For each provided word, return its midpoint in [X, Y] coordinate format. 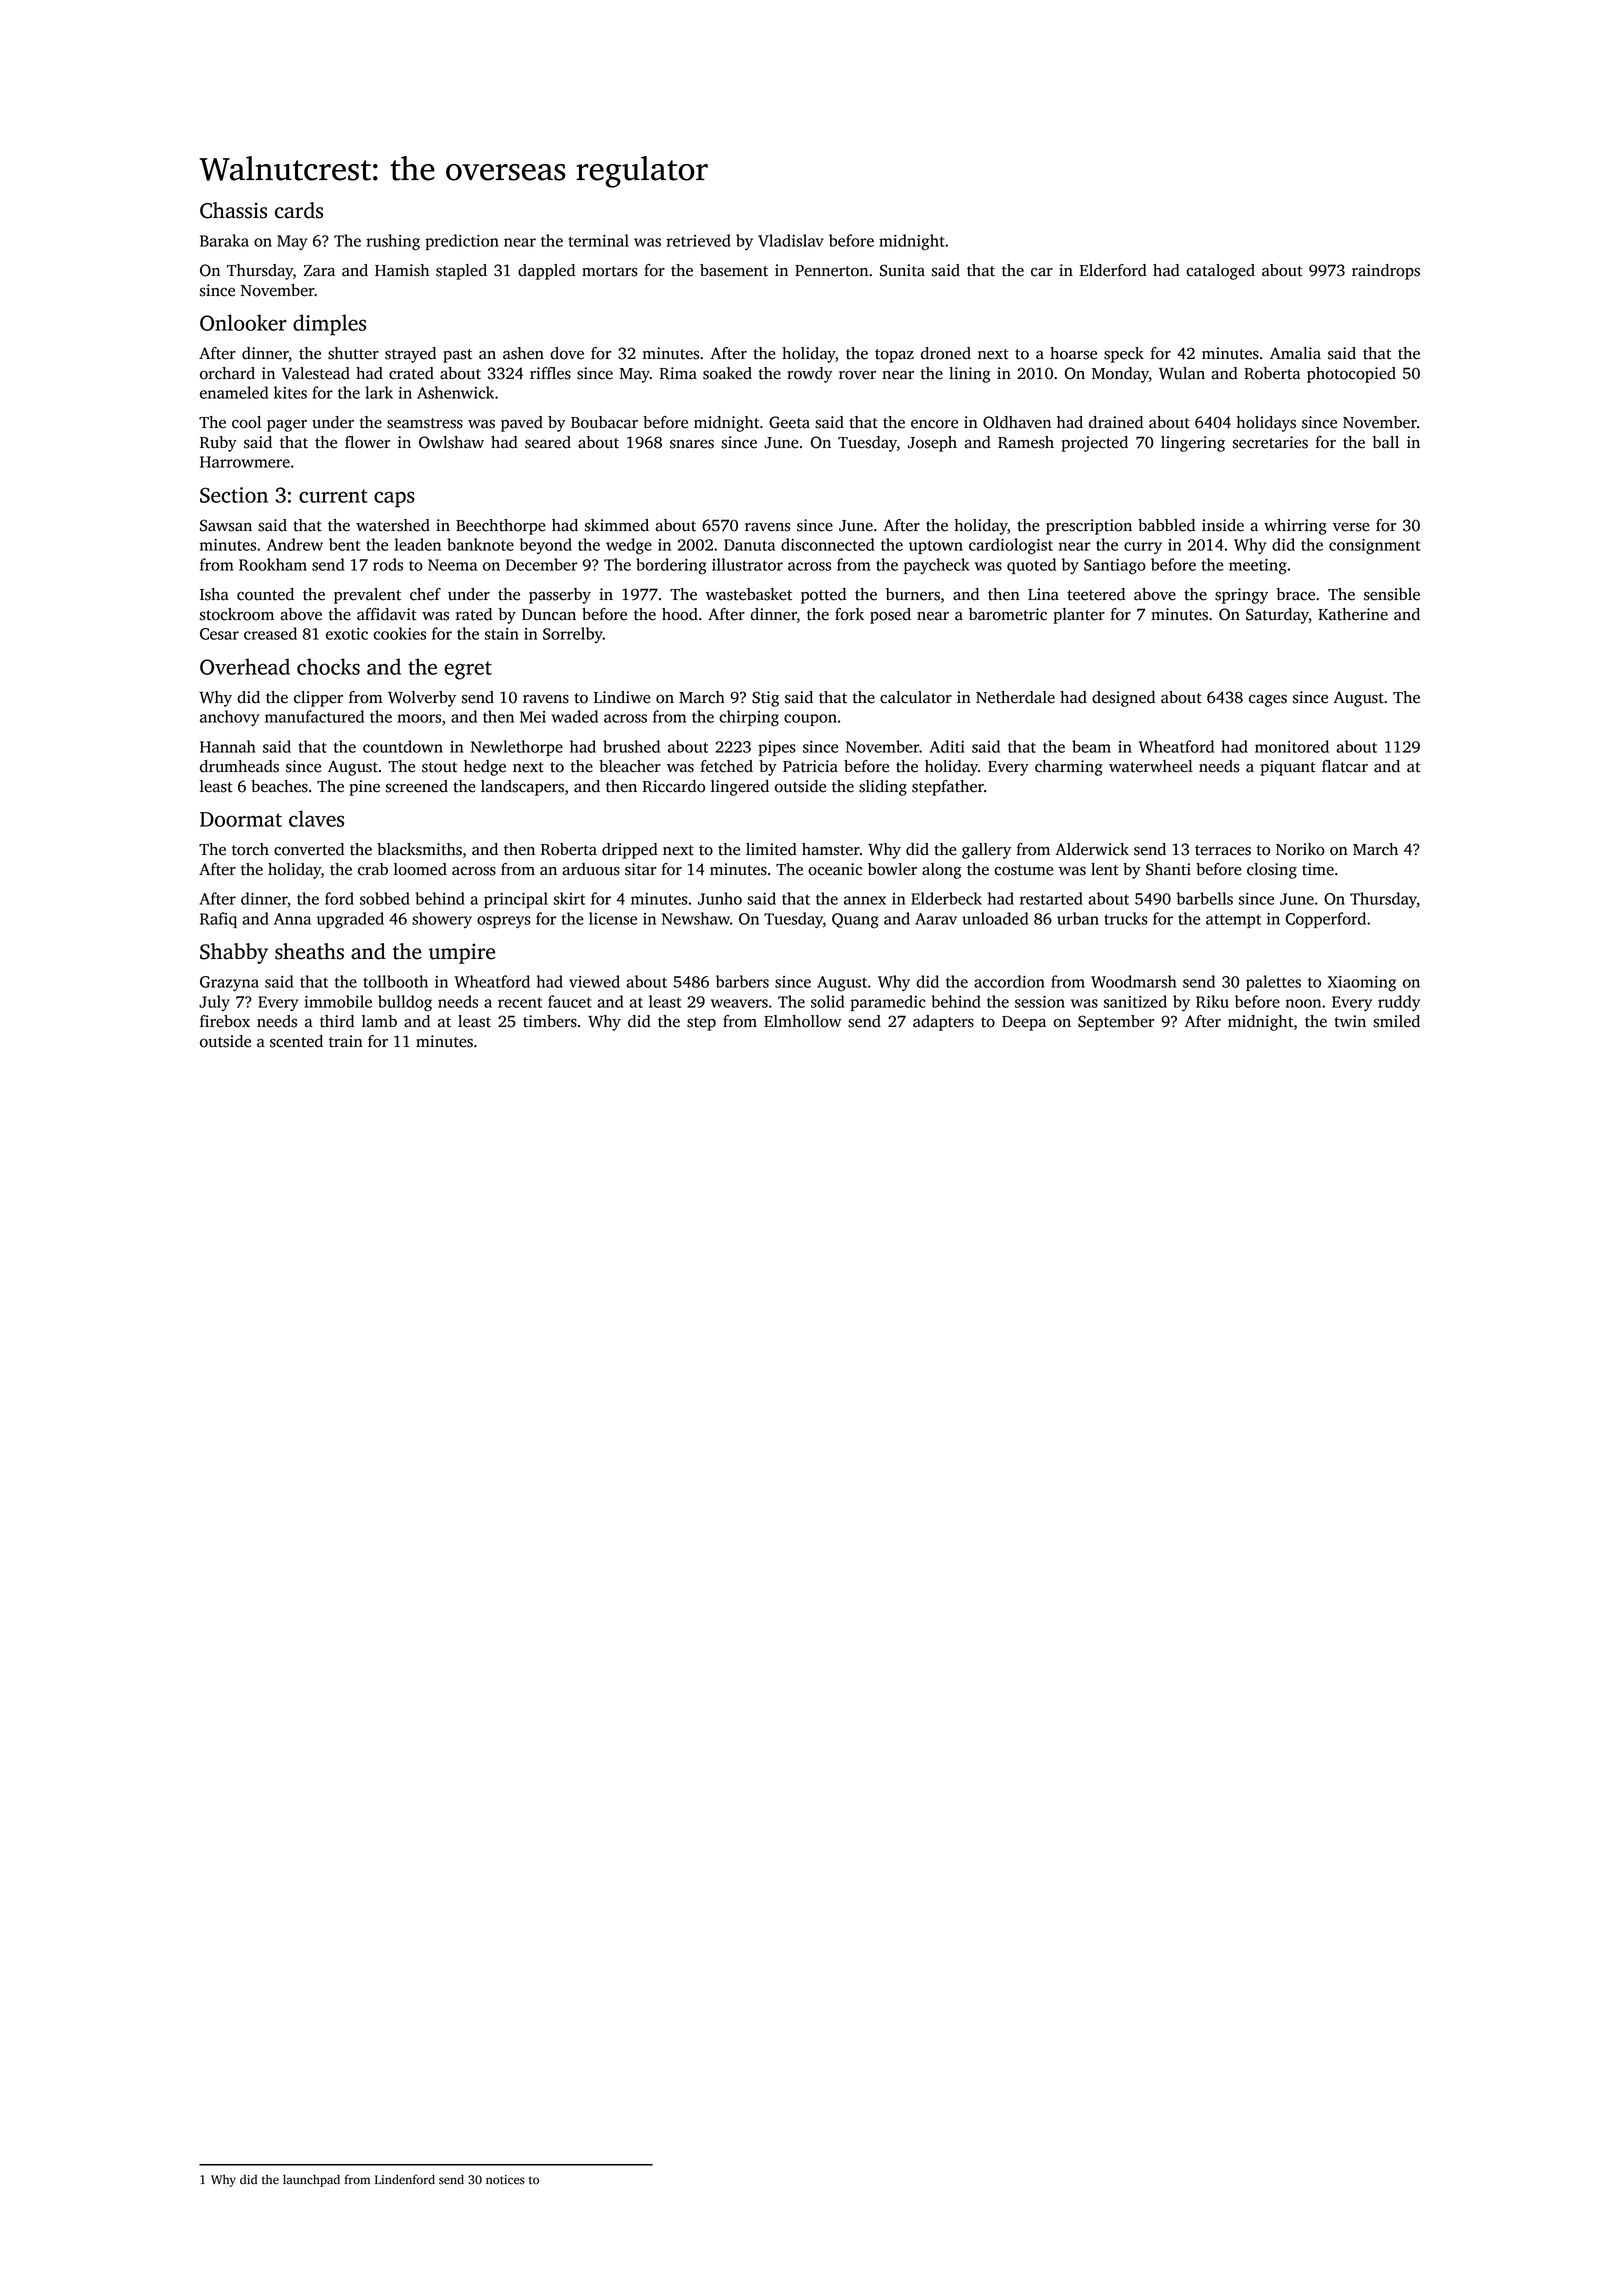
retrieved [698, 240]
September [1116, 1023]
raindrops [1386, 272]
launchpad [311, 2180]
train [346, 1041]
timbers [550, 1021]
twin [1350, 1021]
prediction [462, 242]
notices [505, 2180]
